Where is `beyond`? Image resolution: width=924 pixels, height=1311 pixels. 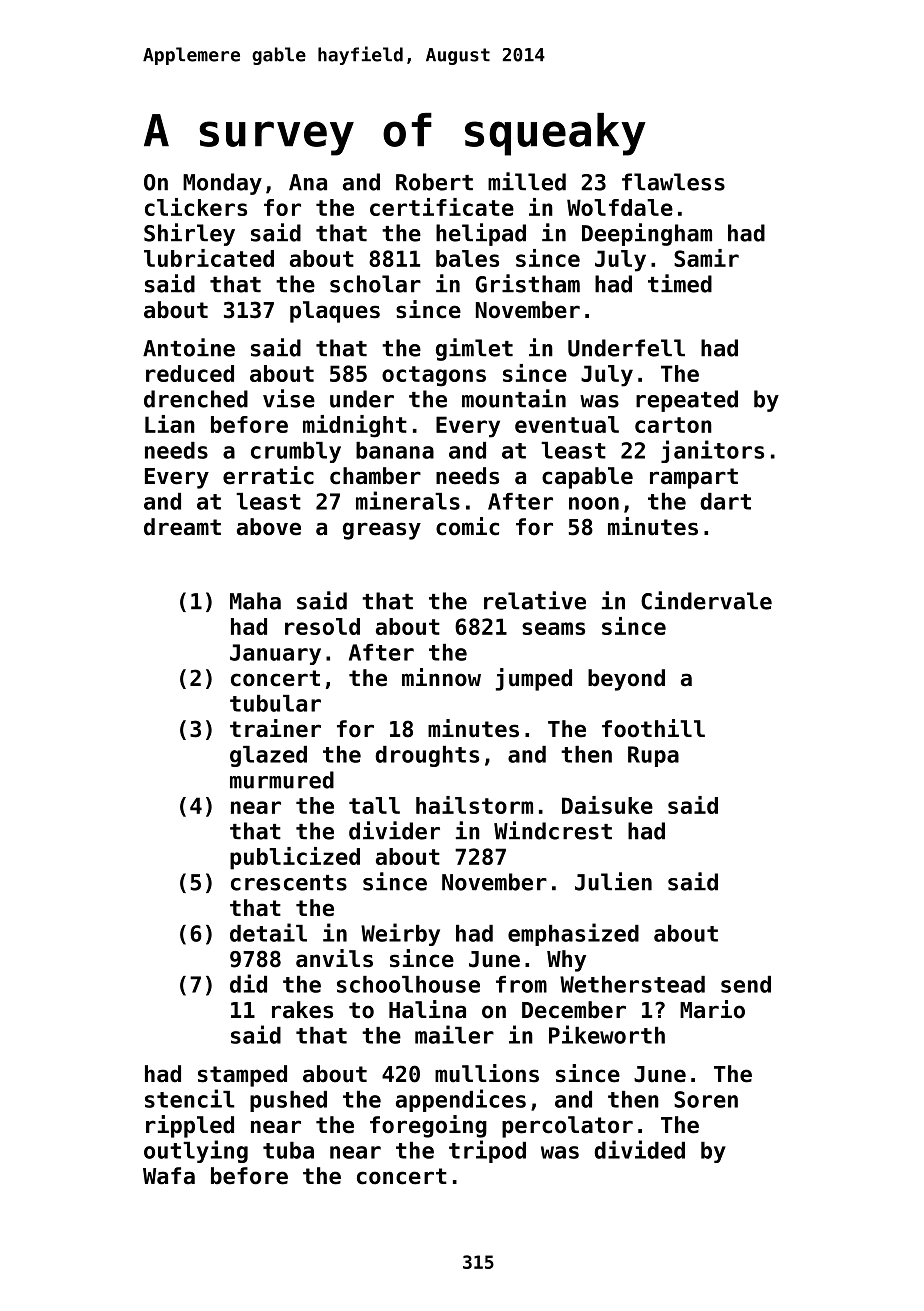
beyond is located at coordinates (626, 680).
